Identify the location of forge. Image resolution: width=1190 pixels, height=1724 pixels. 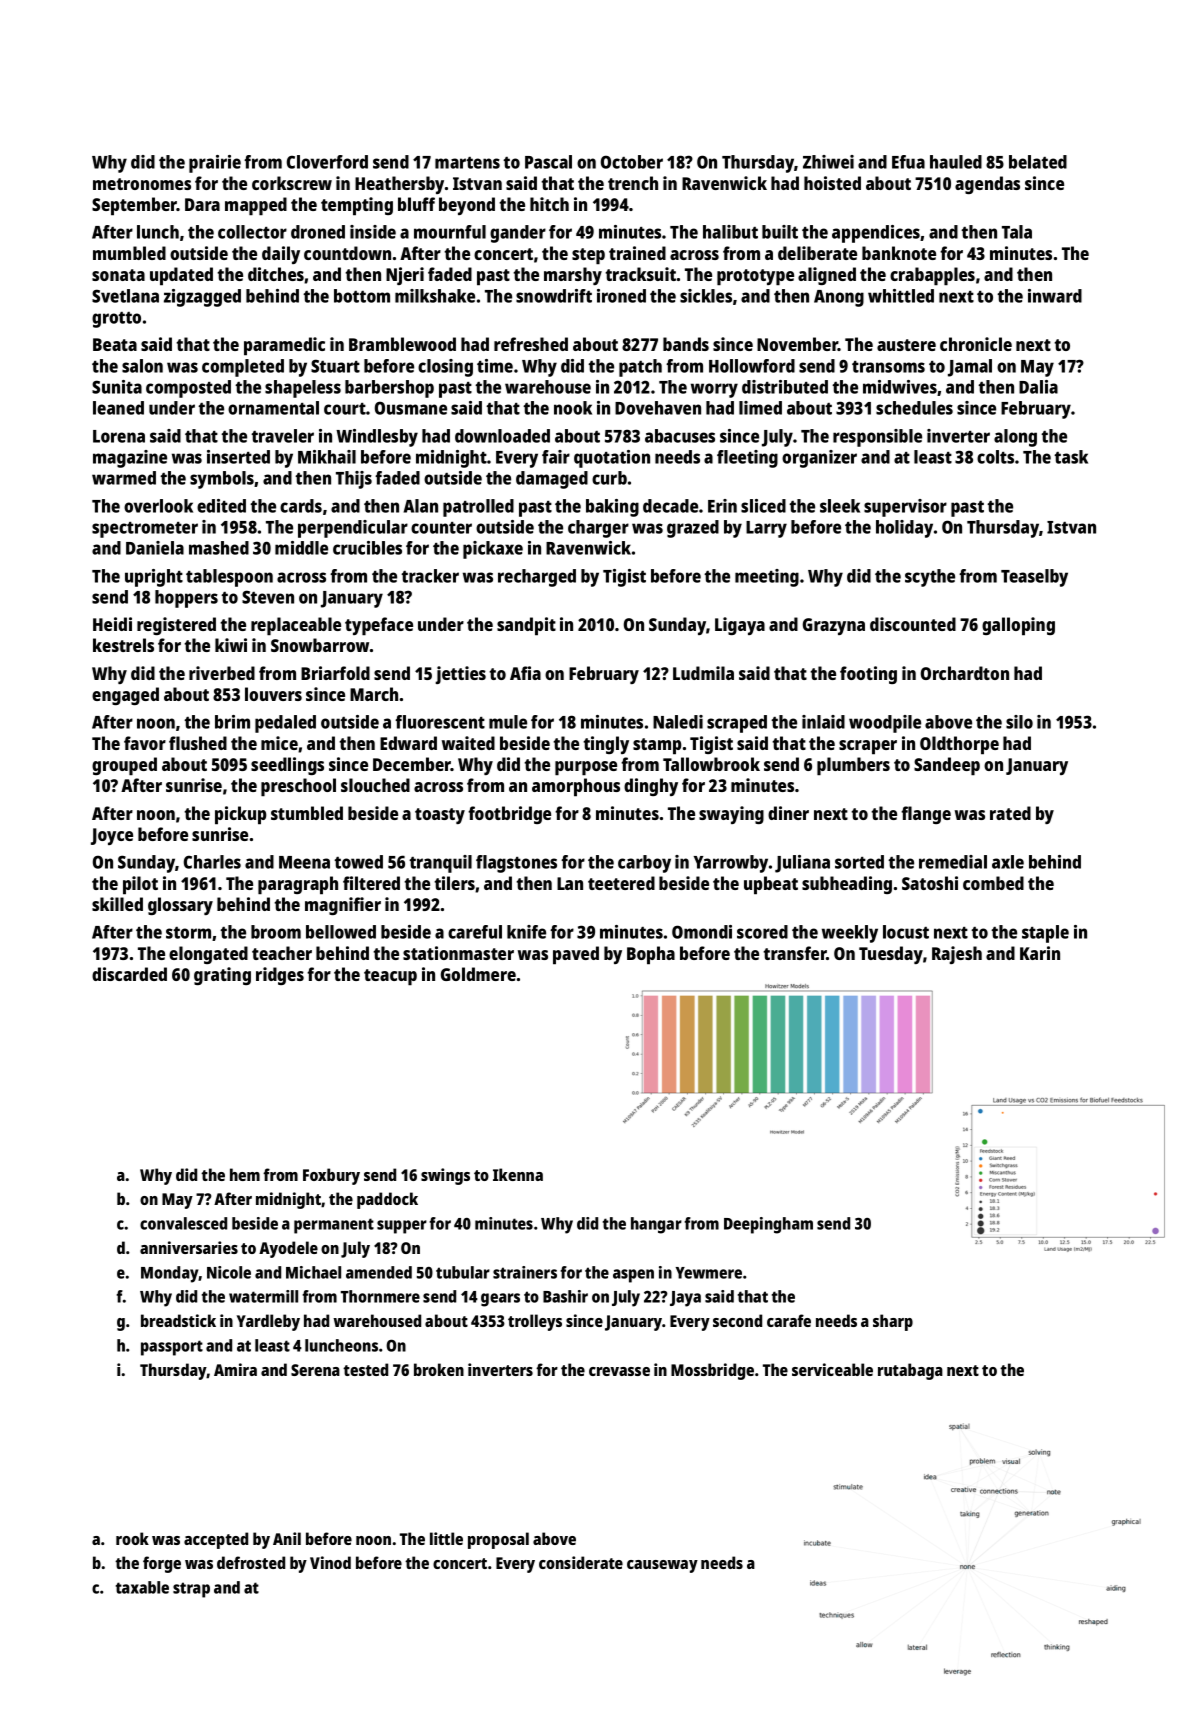
(162, 1564).
